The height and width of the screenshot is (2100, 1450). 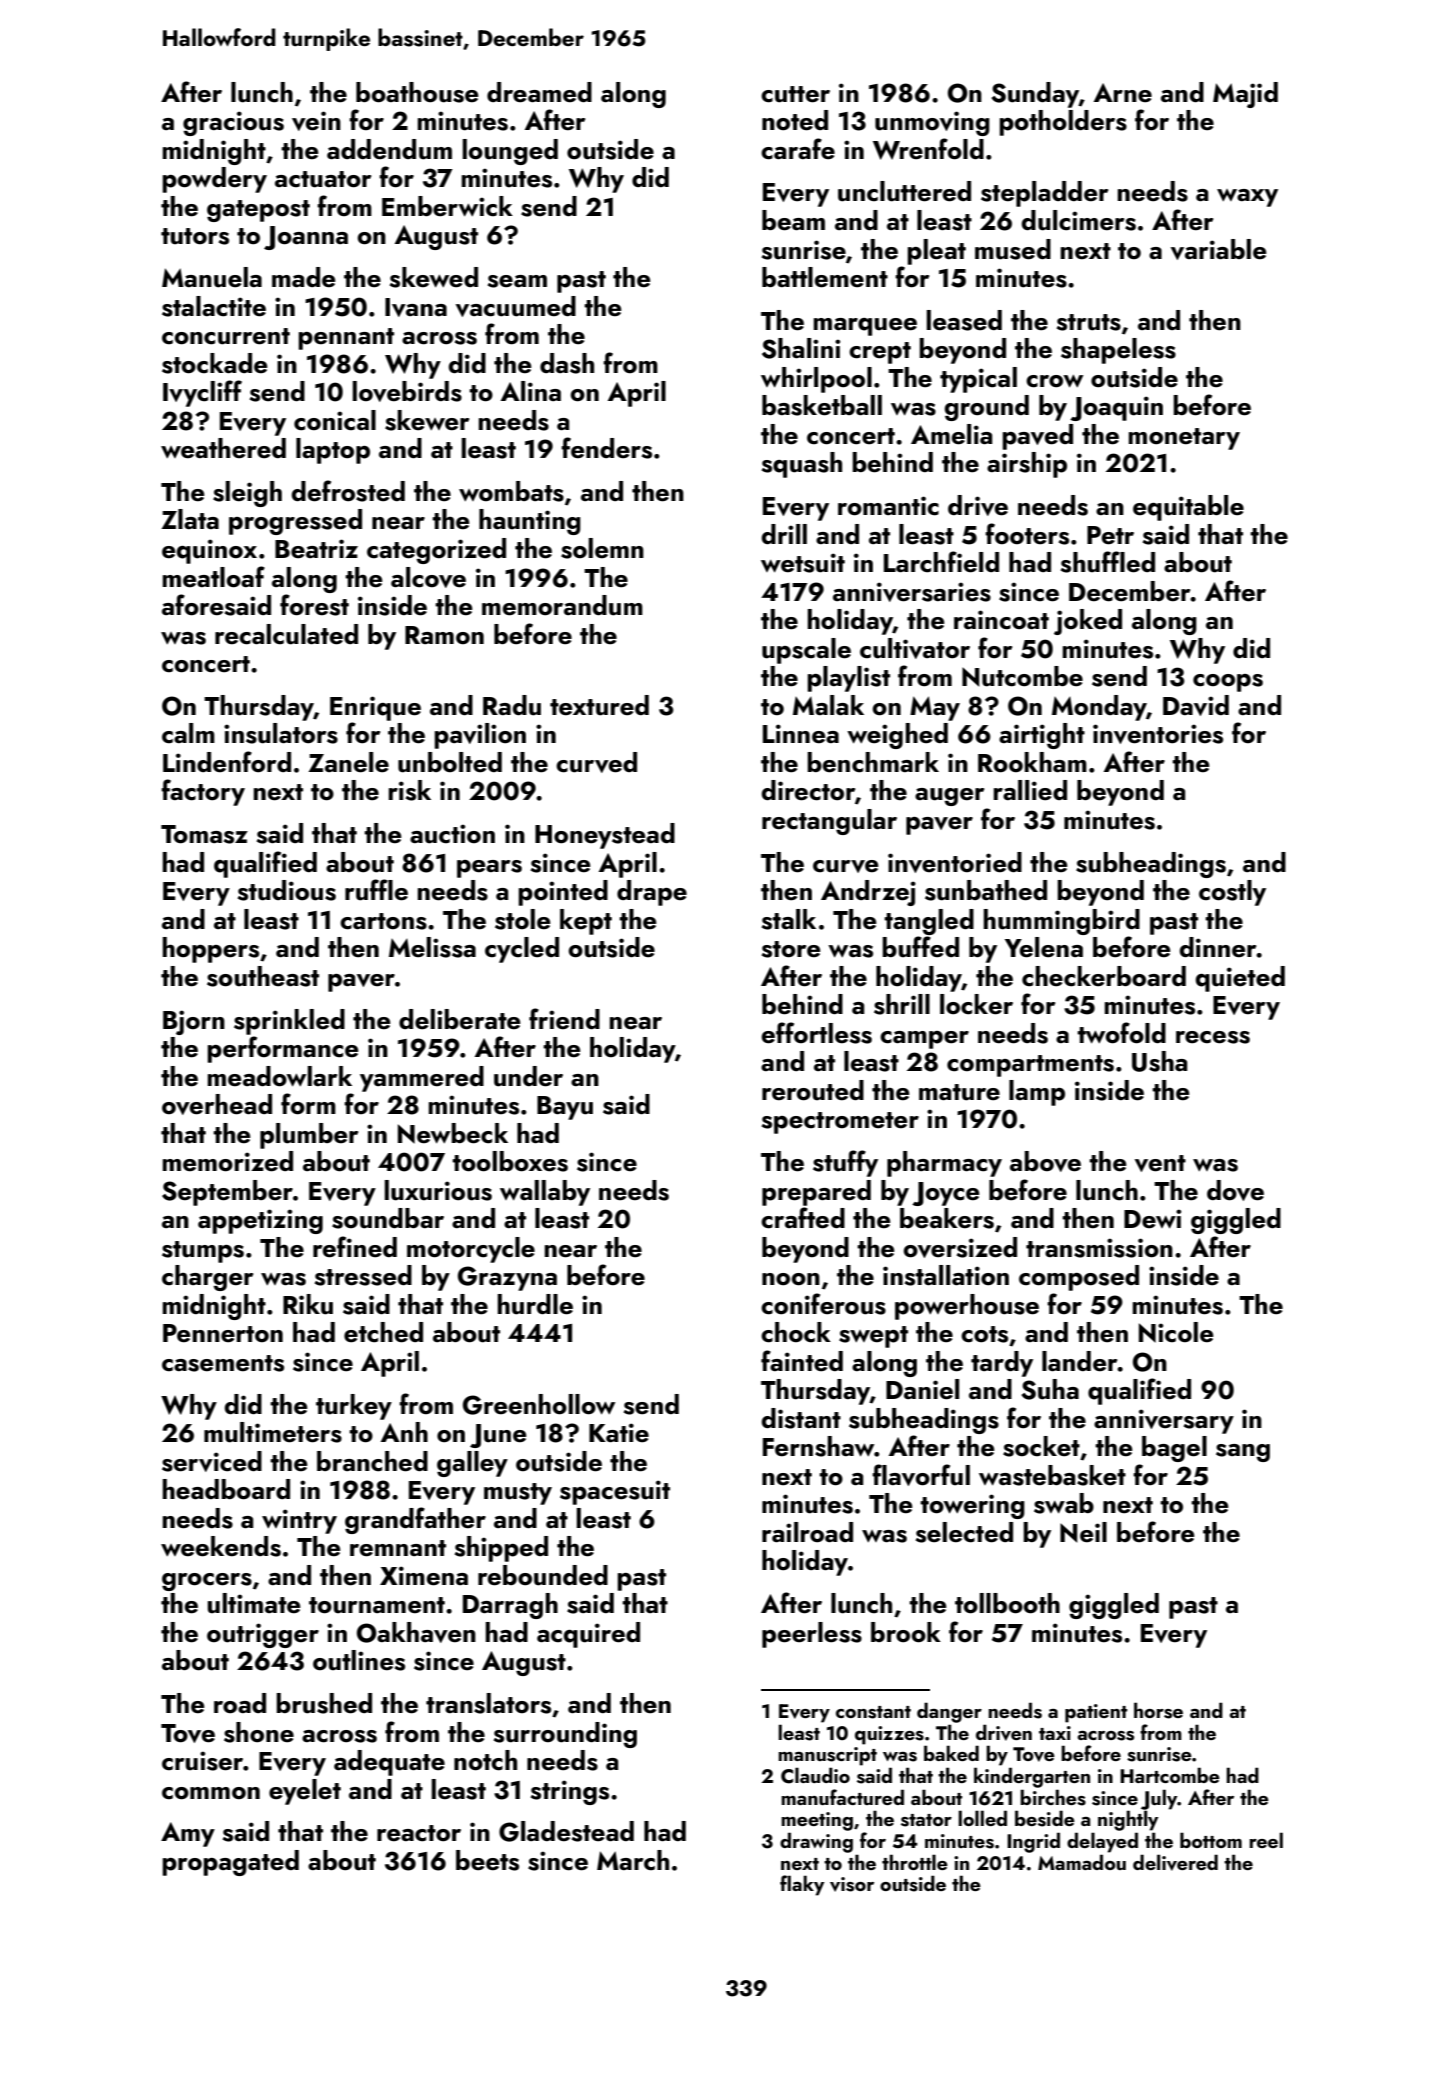 What do you see at coordinates (263, 1635) in the screenshot?
I see `outrigger` at bounding box center [263, 1635].
